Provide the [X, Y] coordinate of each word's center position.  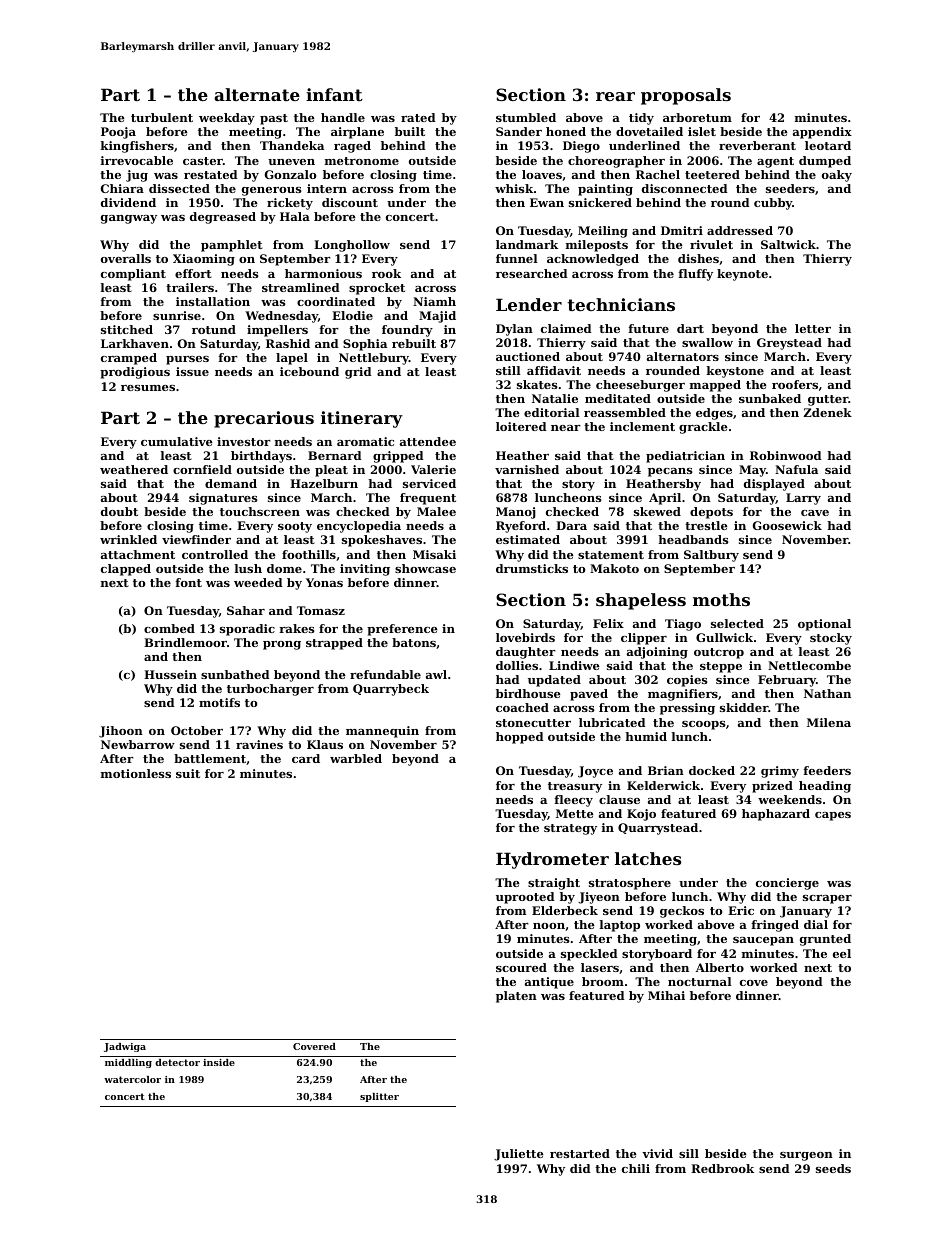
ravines [259, 744]
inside [219, 1062]
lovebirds [525, 637]
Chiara [122, 188]
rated [418, 117]
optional [824, 625]
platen [516, 997]
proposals [686, 96]
